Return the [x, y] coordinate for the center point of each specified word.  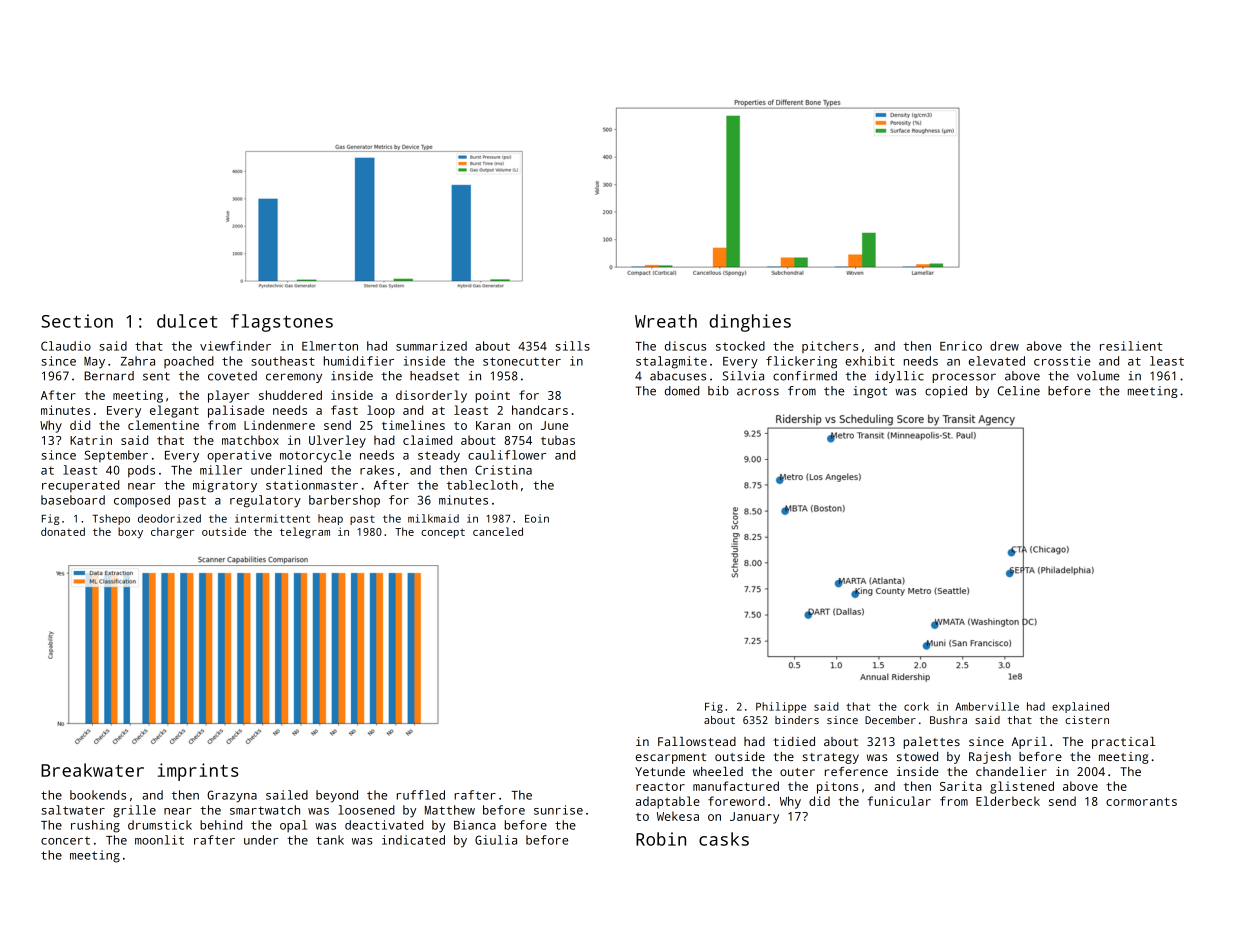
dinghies [750, 323]
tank [330, 840]
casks [724, 839]
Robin [661, 839]
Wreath [666, 321]
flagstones [282, 323]
